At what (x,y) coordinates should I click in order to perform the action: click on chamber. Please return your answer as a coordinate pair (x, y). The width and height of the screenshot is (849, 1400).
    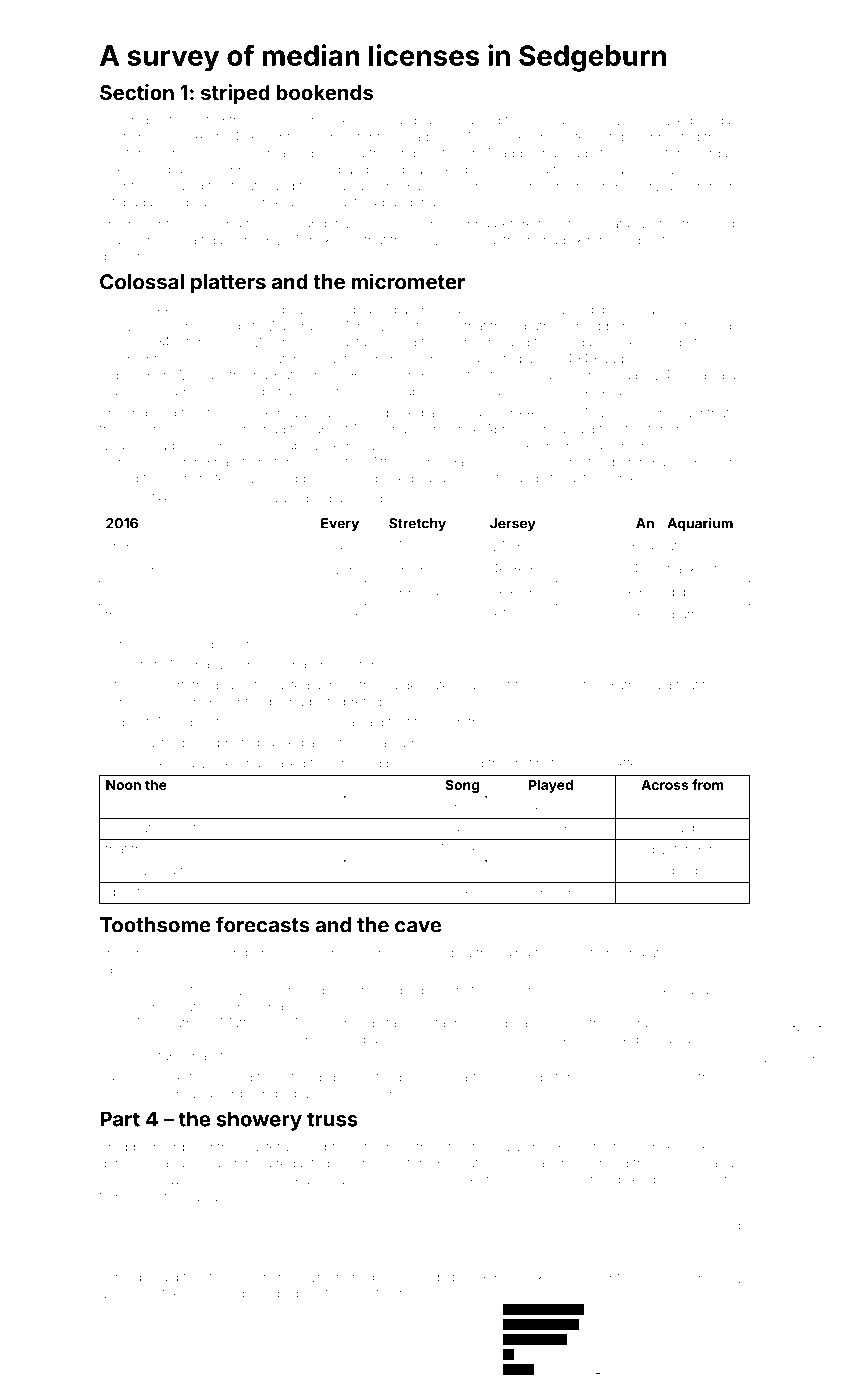
    Looking at the image, I should click on (659, 310).
